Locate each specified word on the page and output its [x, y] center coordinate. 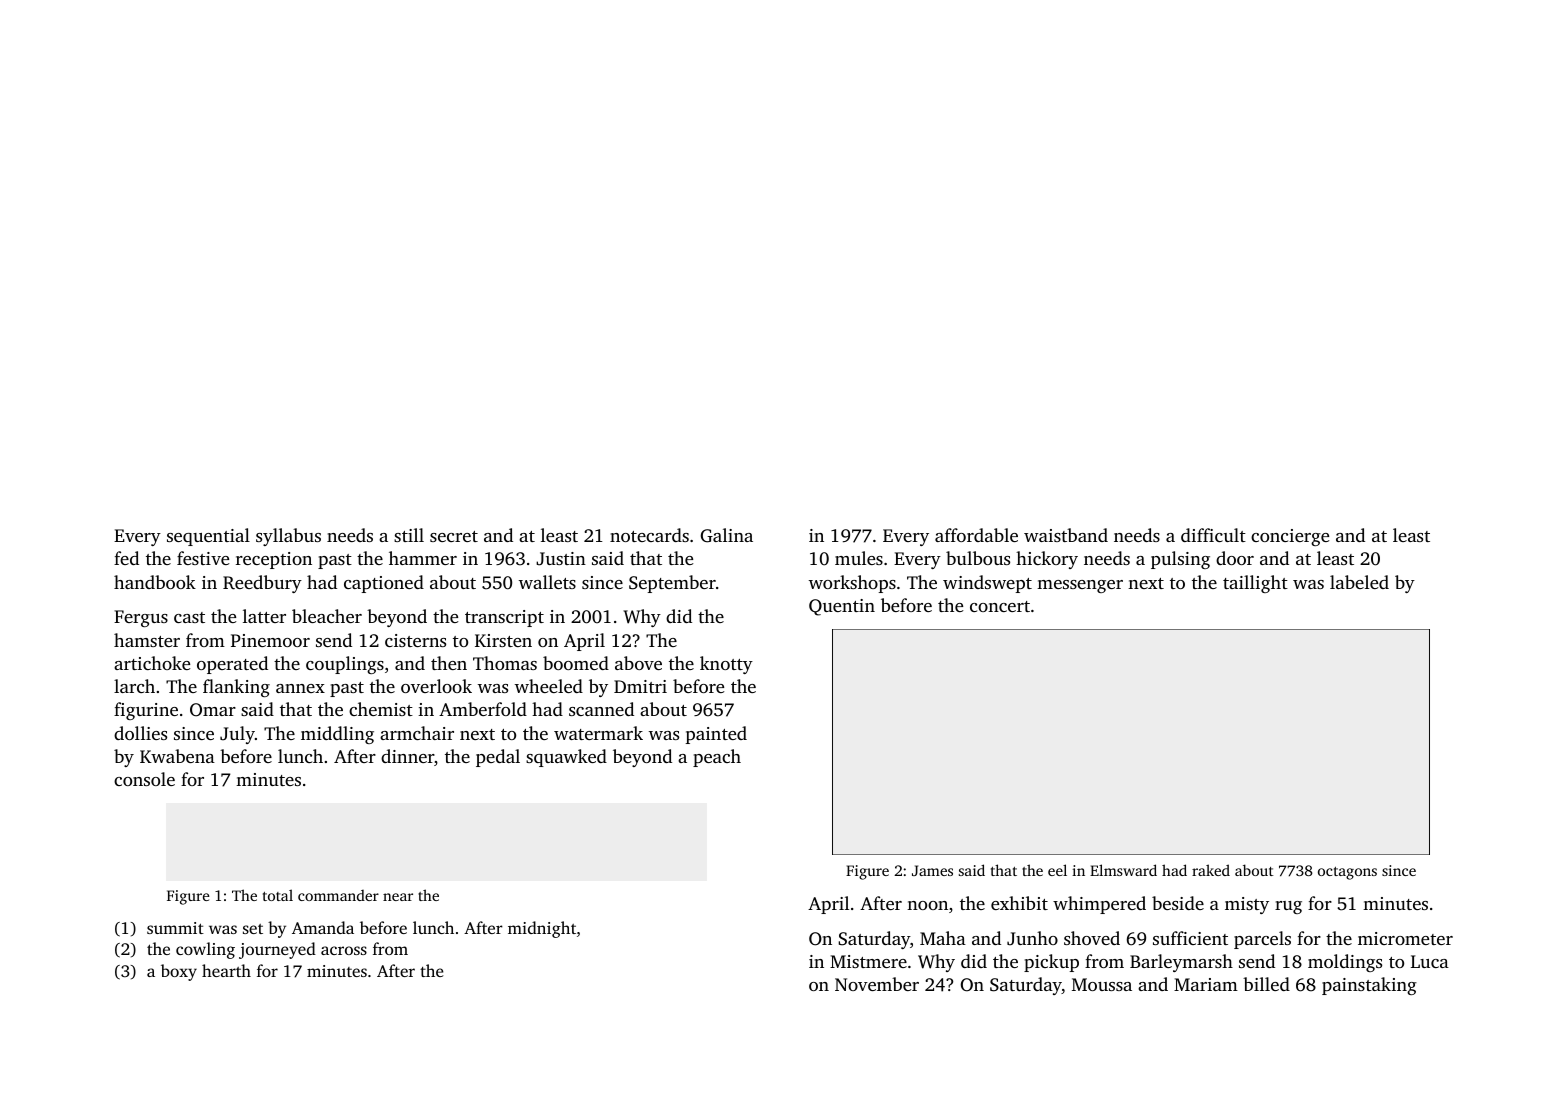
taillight [1255, 584]
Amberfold [483, 709]
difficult [1213, 535]
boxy [179, 972]
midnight [542, 929]
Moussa [1102, 984]
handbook [155, 582]
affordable [976, 535]
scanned [601, 709]
